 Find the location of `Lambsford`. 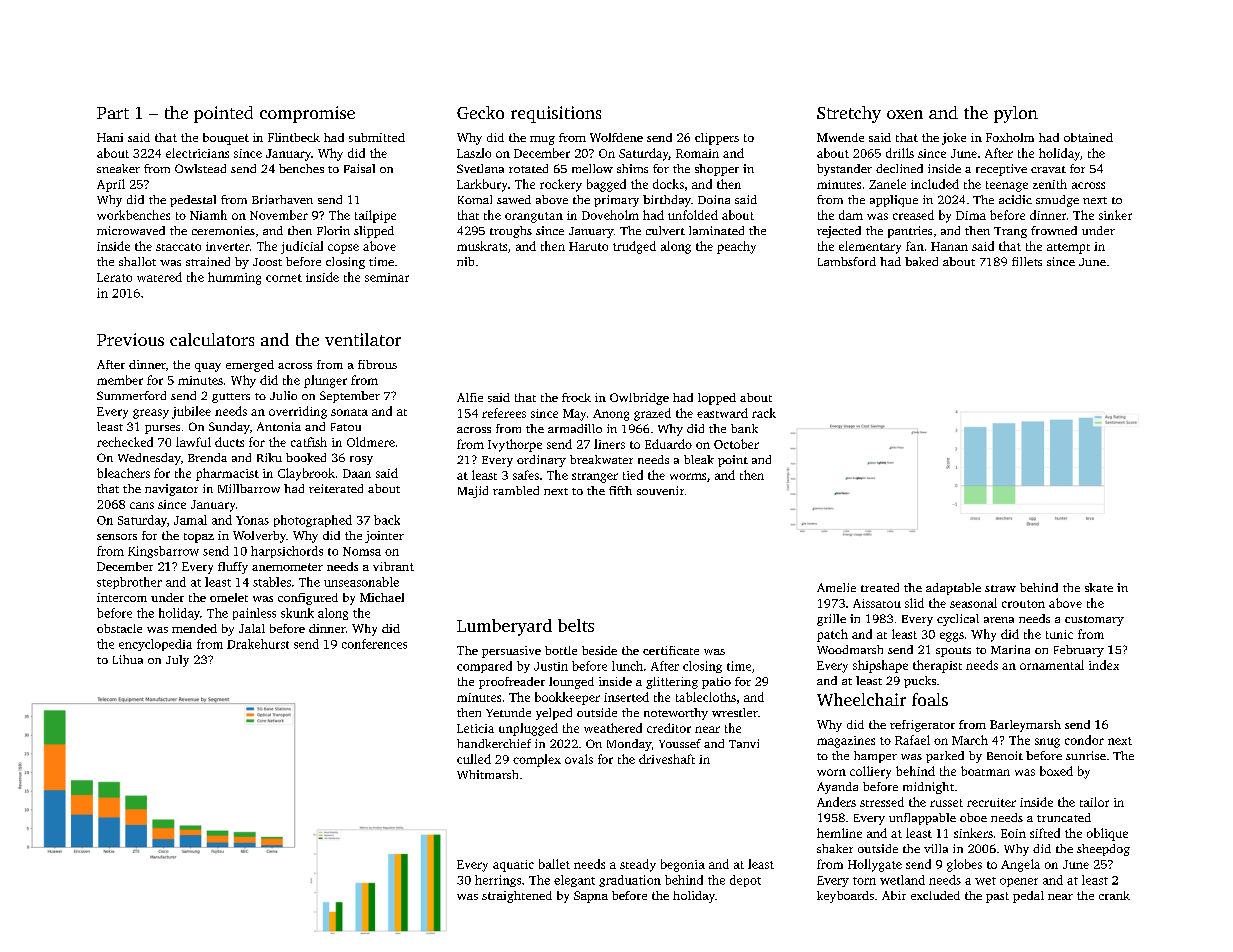

Lambsford is located at coordinates (847, 261).
